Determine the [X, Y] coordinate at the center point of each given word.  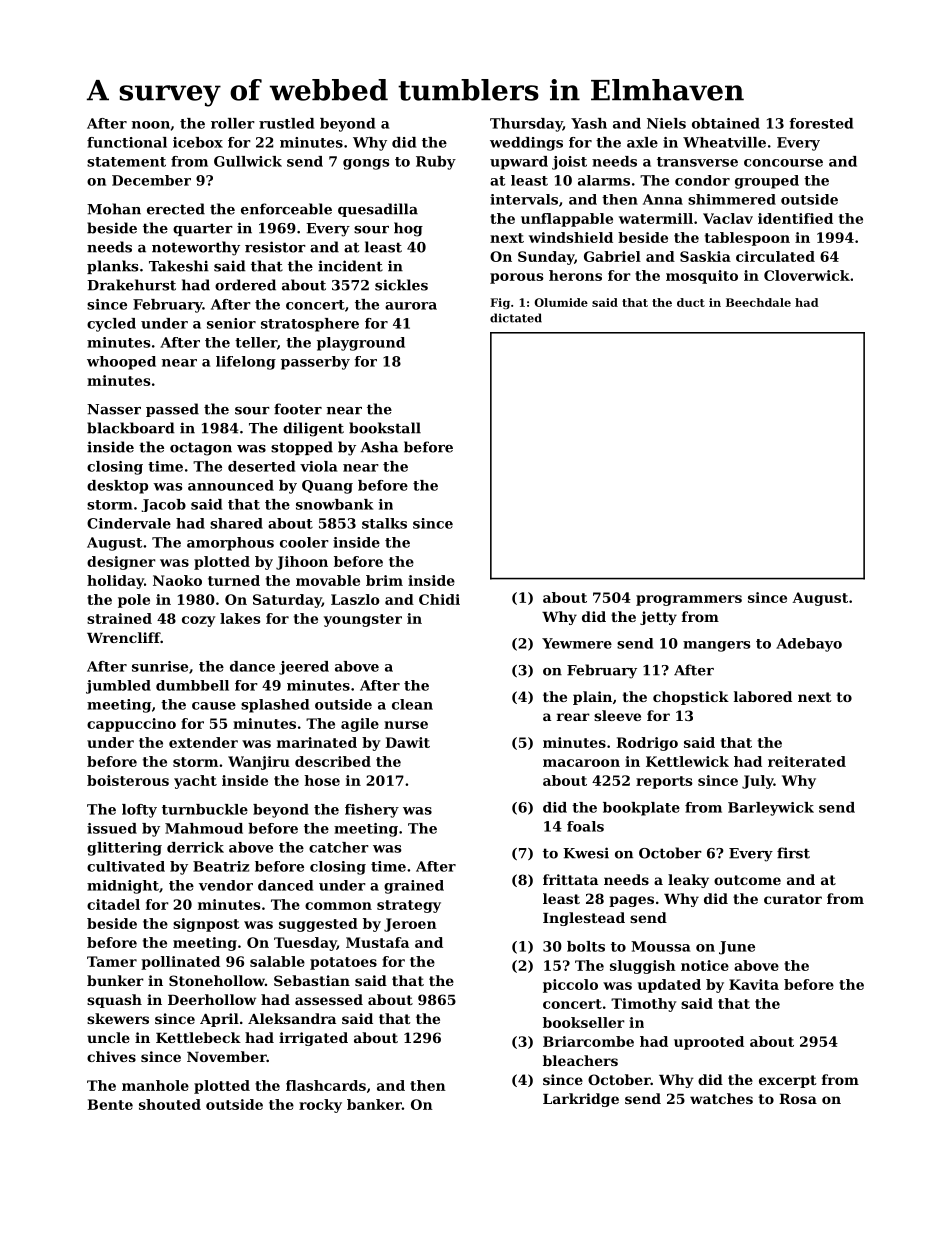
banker [374, 1104]
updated [669, 986]
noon [151, 125]
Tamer [112, 961]
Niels [666, 123]
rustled [286, 123]
